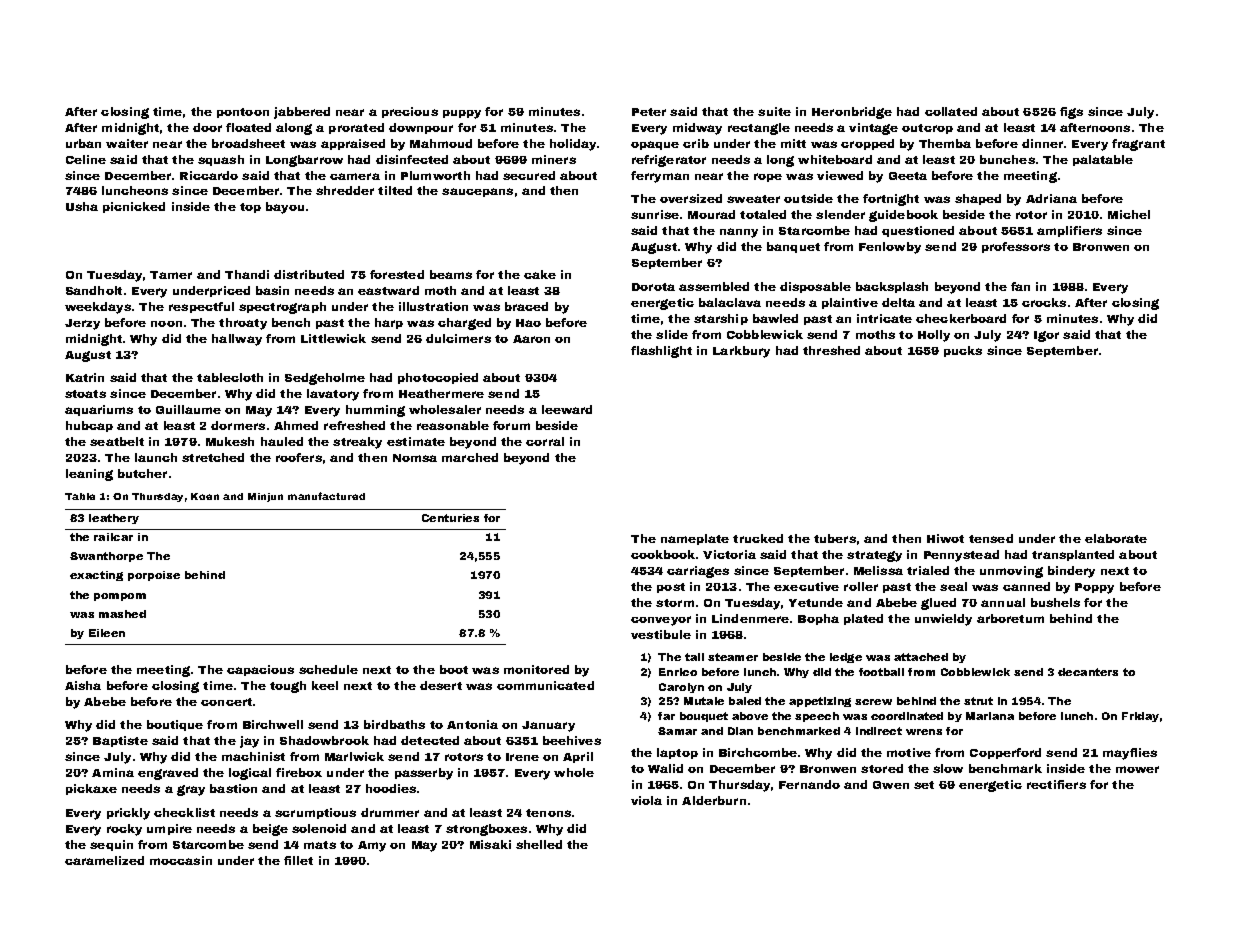  I want to click on capacious, so click(260, 670).
